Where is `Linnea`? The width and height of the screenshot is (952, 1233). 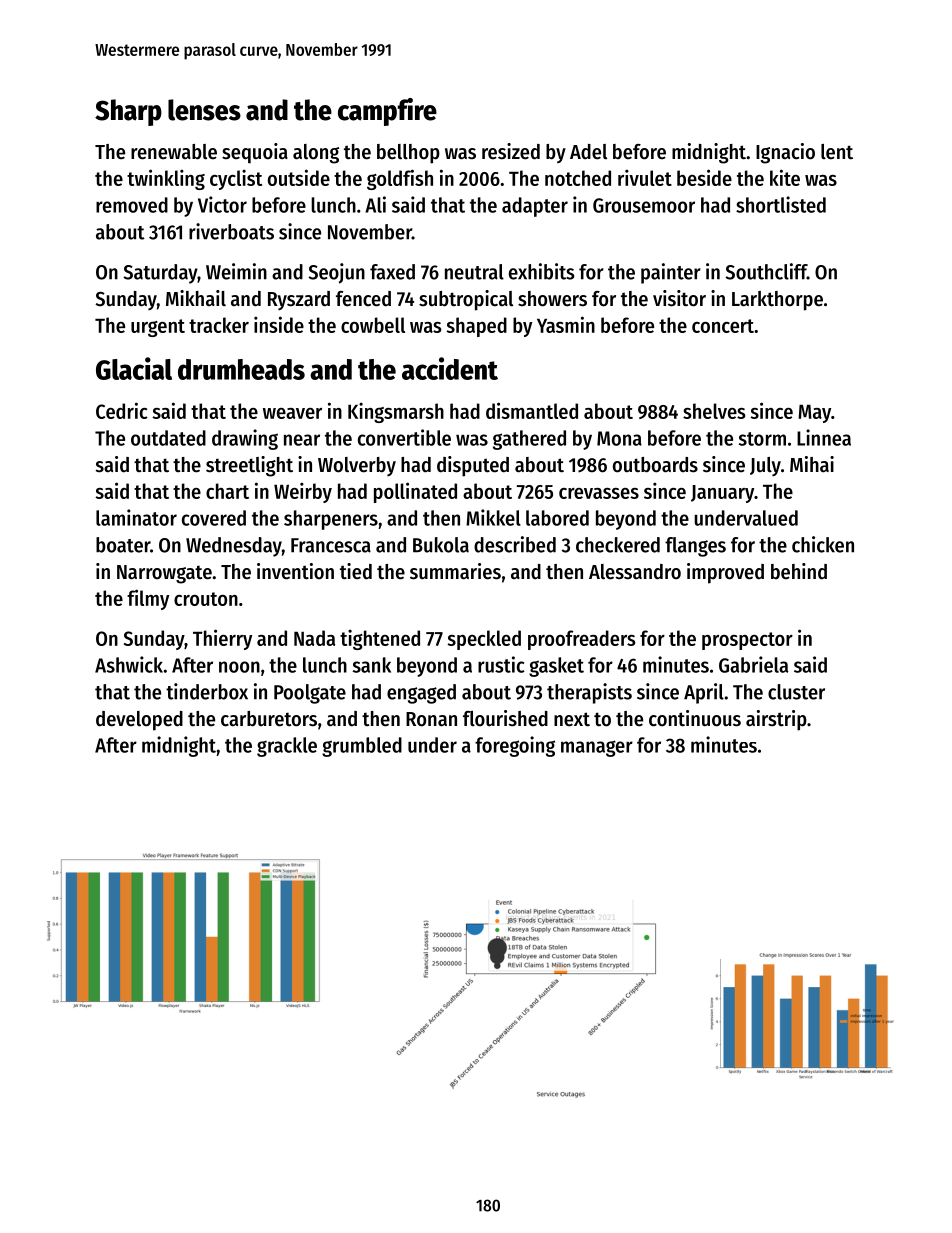 Linnea is located at coordinates (824, 437).
